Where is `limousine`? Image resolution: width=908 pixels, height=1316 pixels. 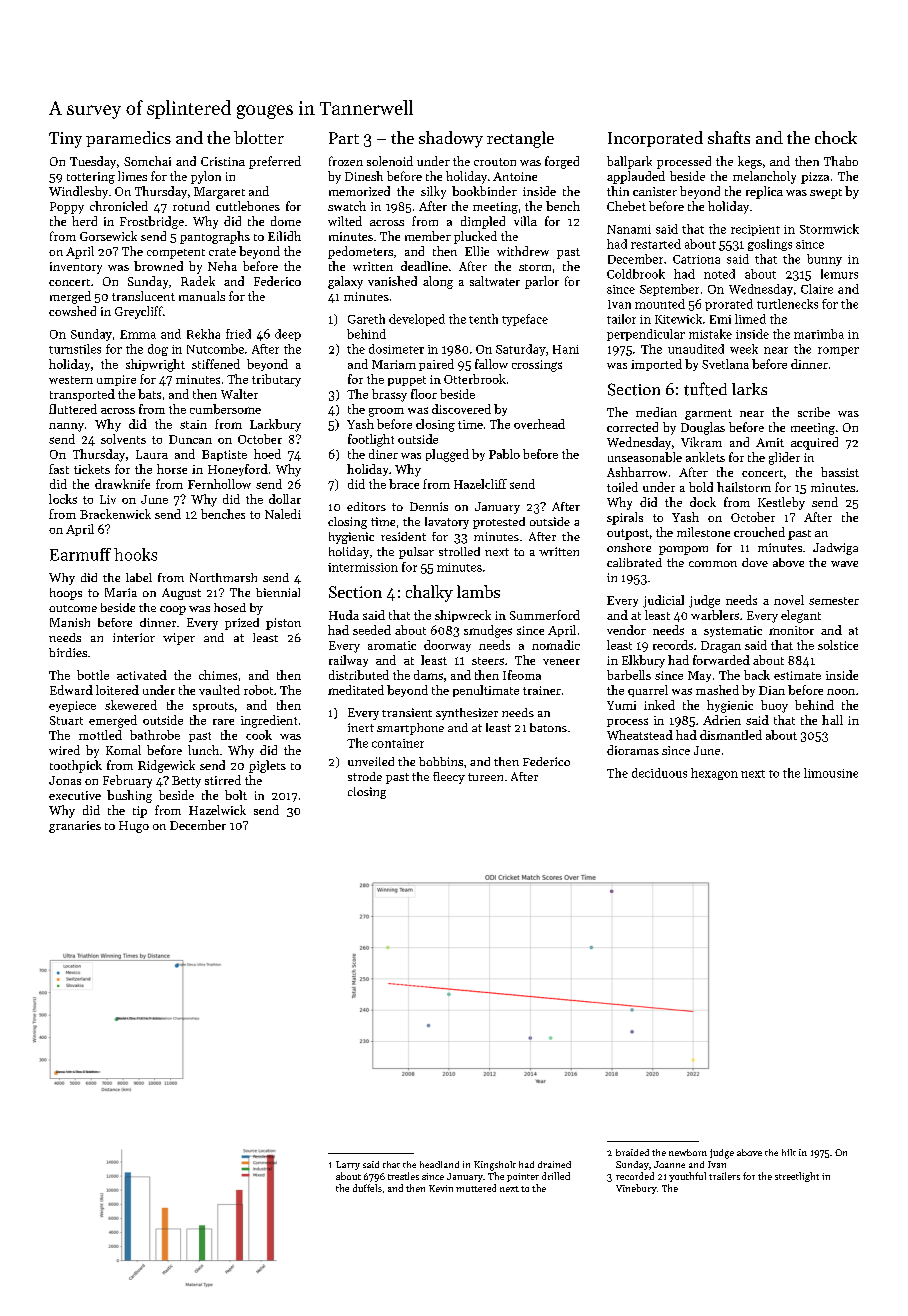 limousine is located at coordinates (831, 773).
